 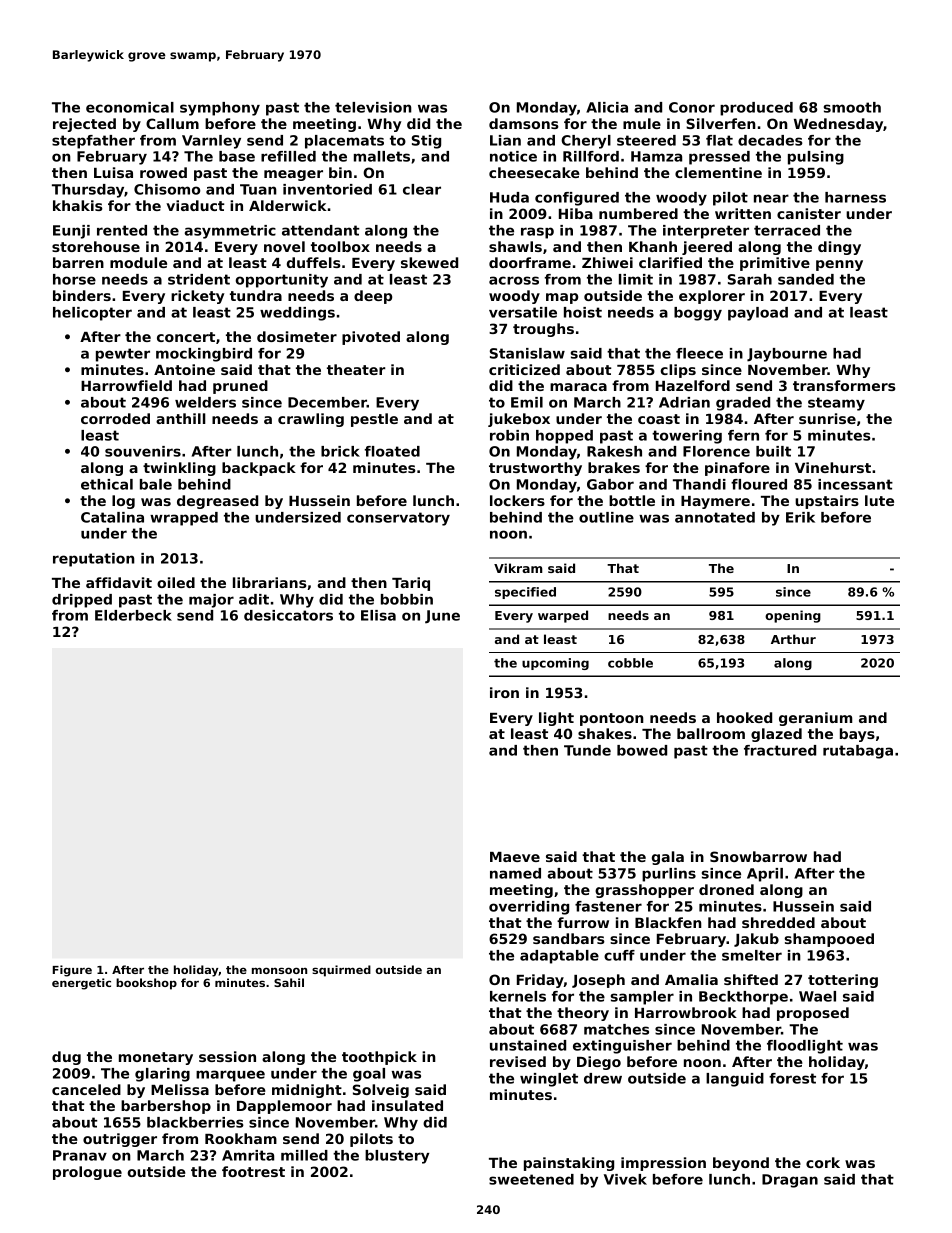 What do you see at coordinates (220, 109) in the page?
I see `symphony` at bounding box center [220, 109].
